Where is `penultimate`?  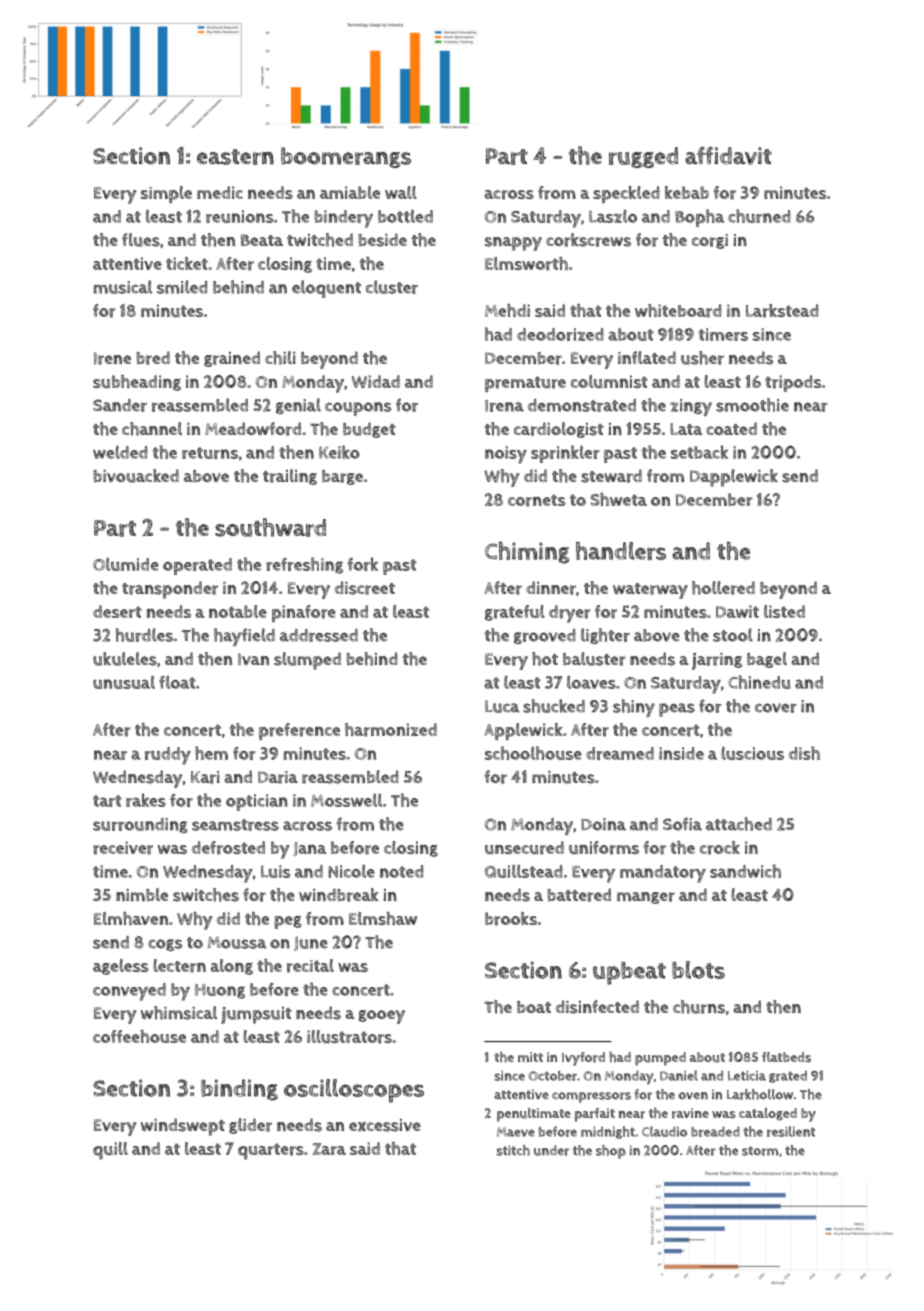
penultimate is located at coordinates (534, 1115).
